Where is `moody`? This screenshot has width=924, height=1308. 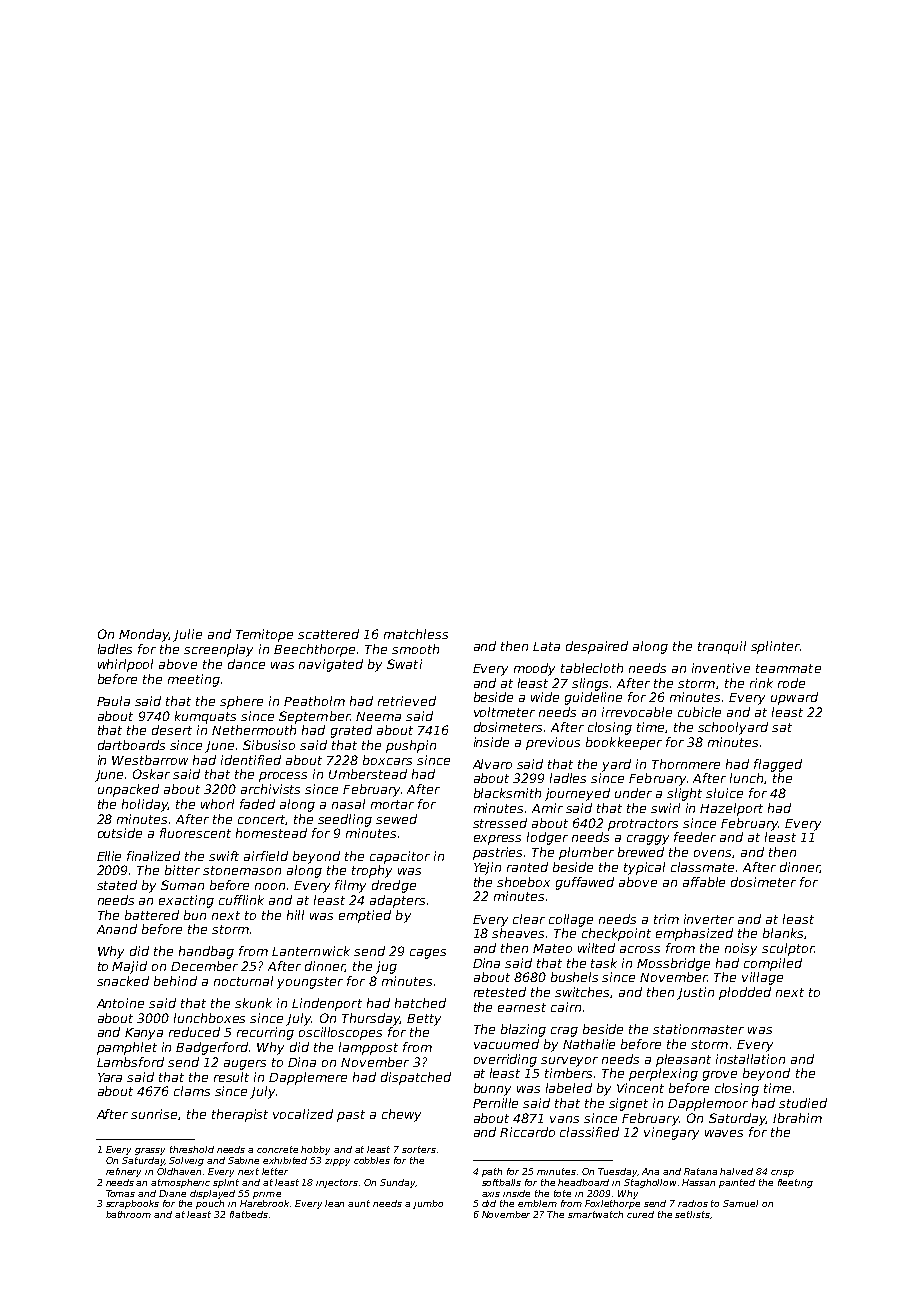
moody is located at coordinates (534, 669).
